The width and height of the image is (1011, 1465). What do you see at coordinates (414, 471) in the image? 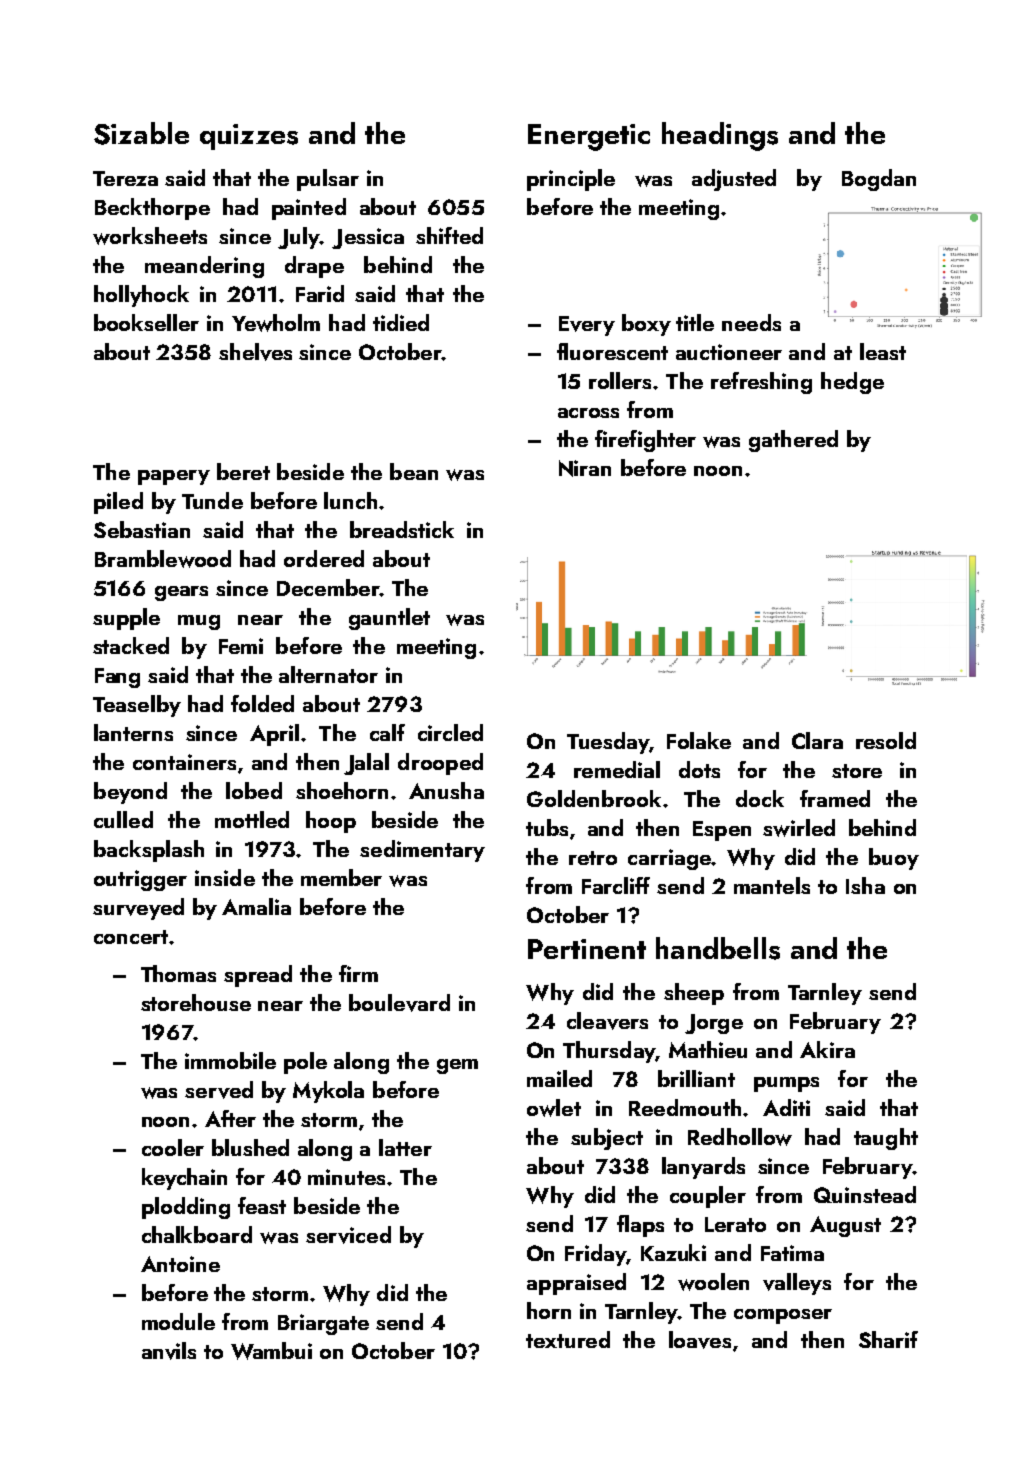
I see `bean` at bounding box center [414, 471].
